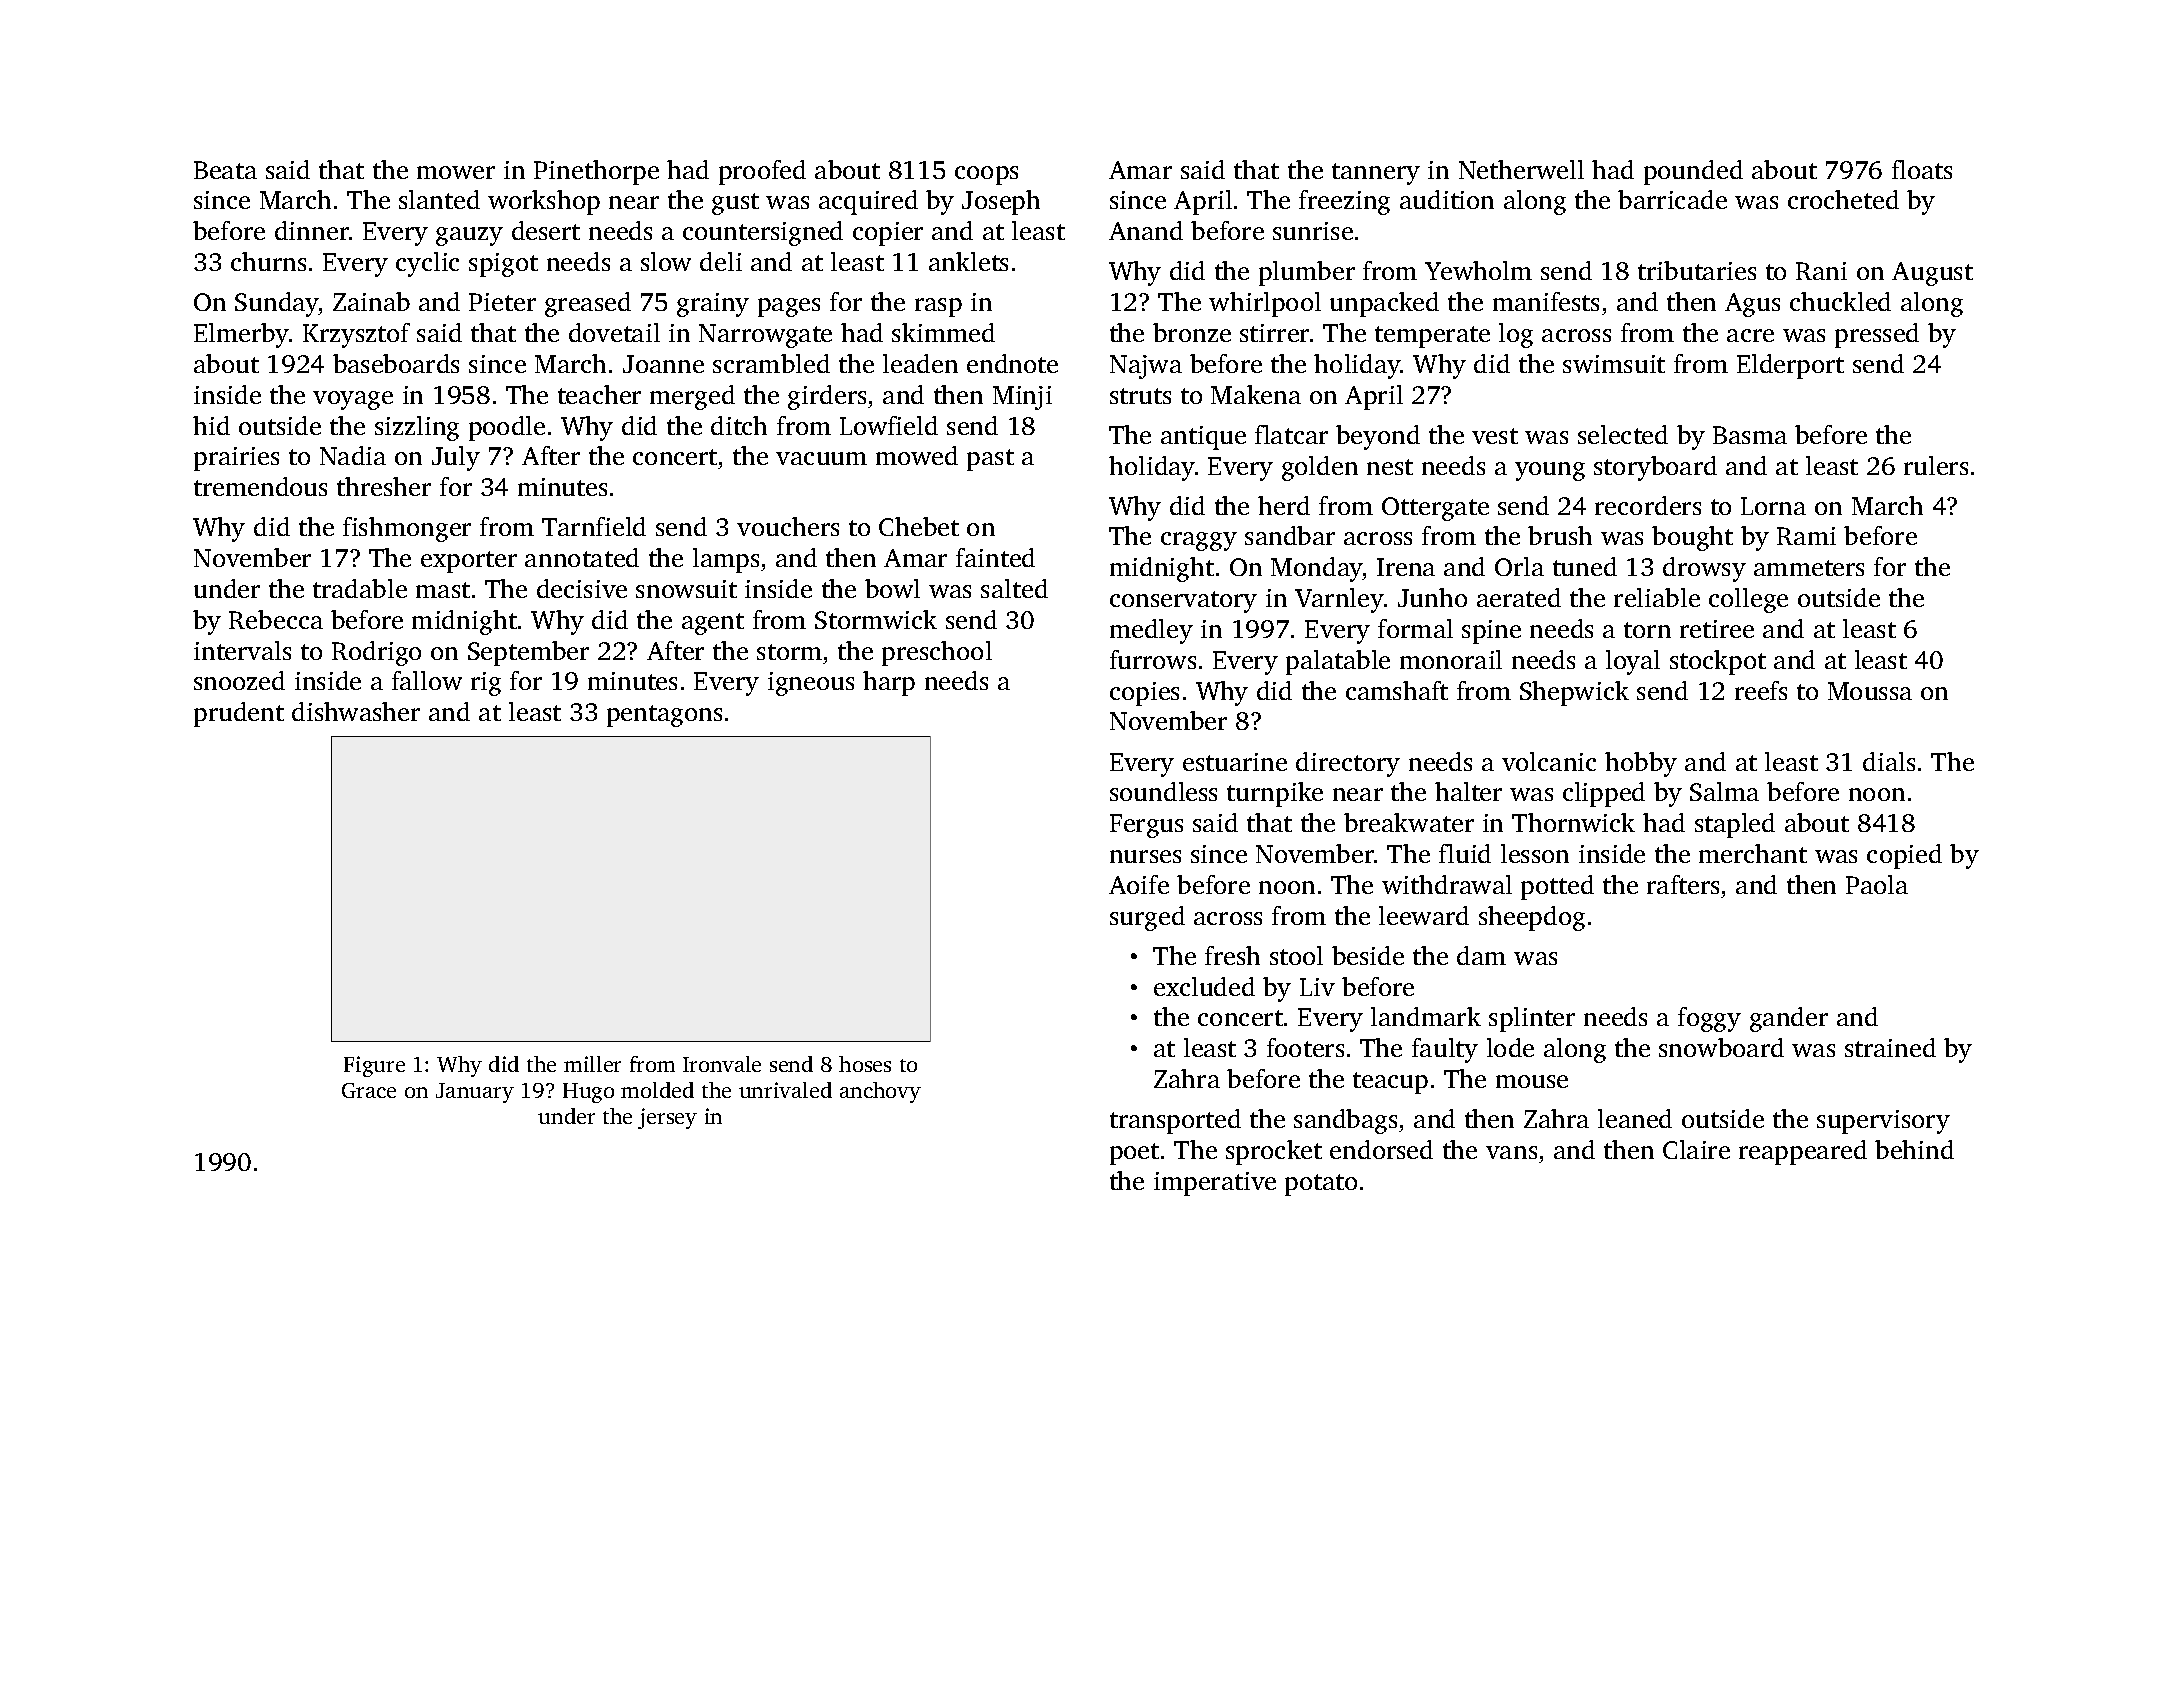  What do you see at coordinates (667, 1118) in the document?
I see `jersey` at bounding box center [667, 1118].
